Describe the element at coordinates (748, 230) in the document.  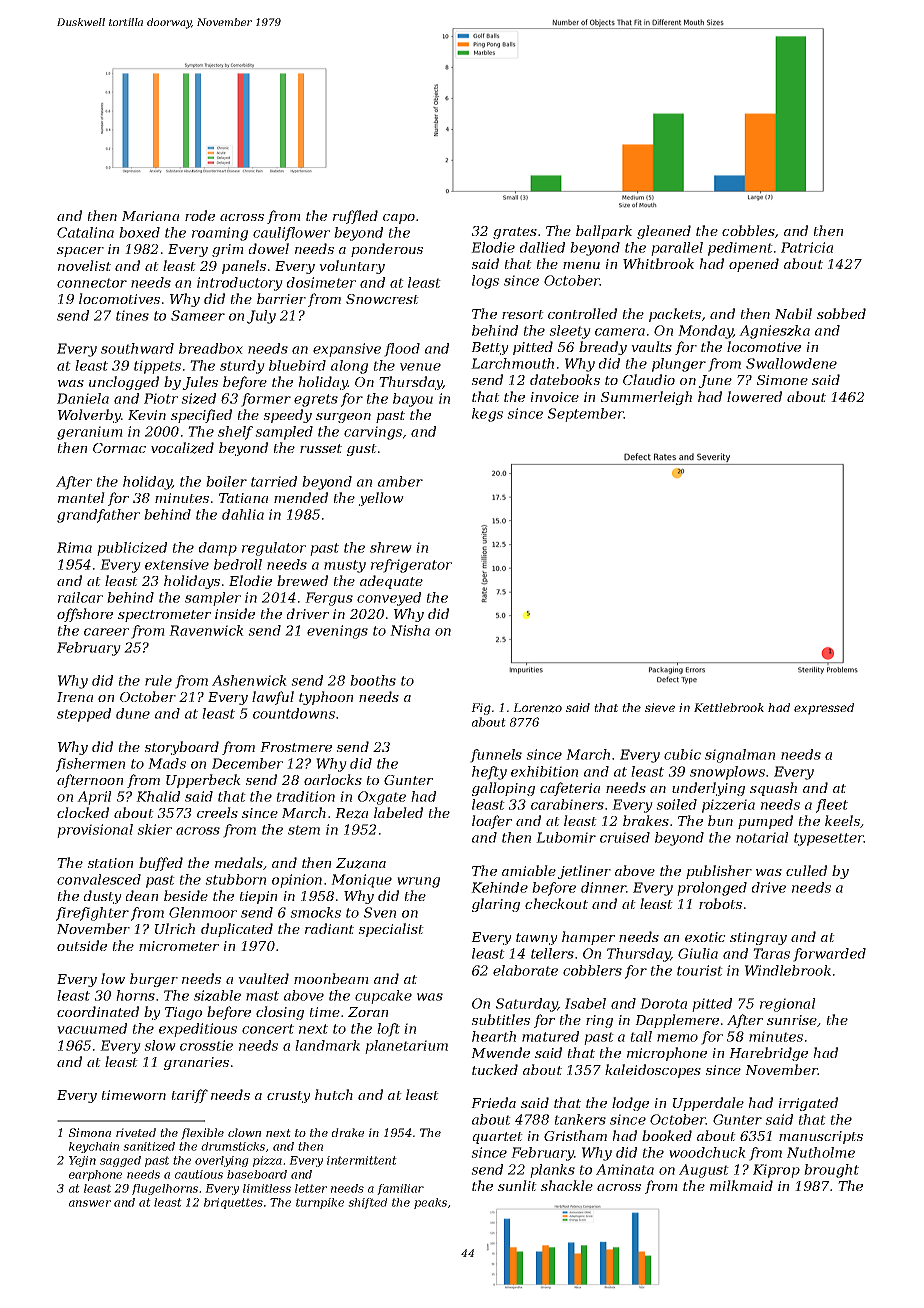
I see `cobbles` at that location.
